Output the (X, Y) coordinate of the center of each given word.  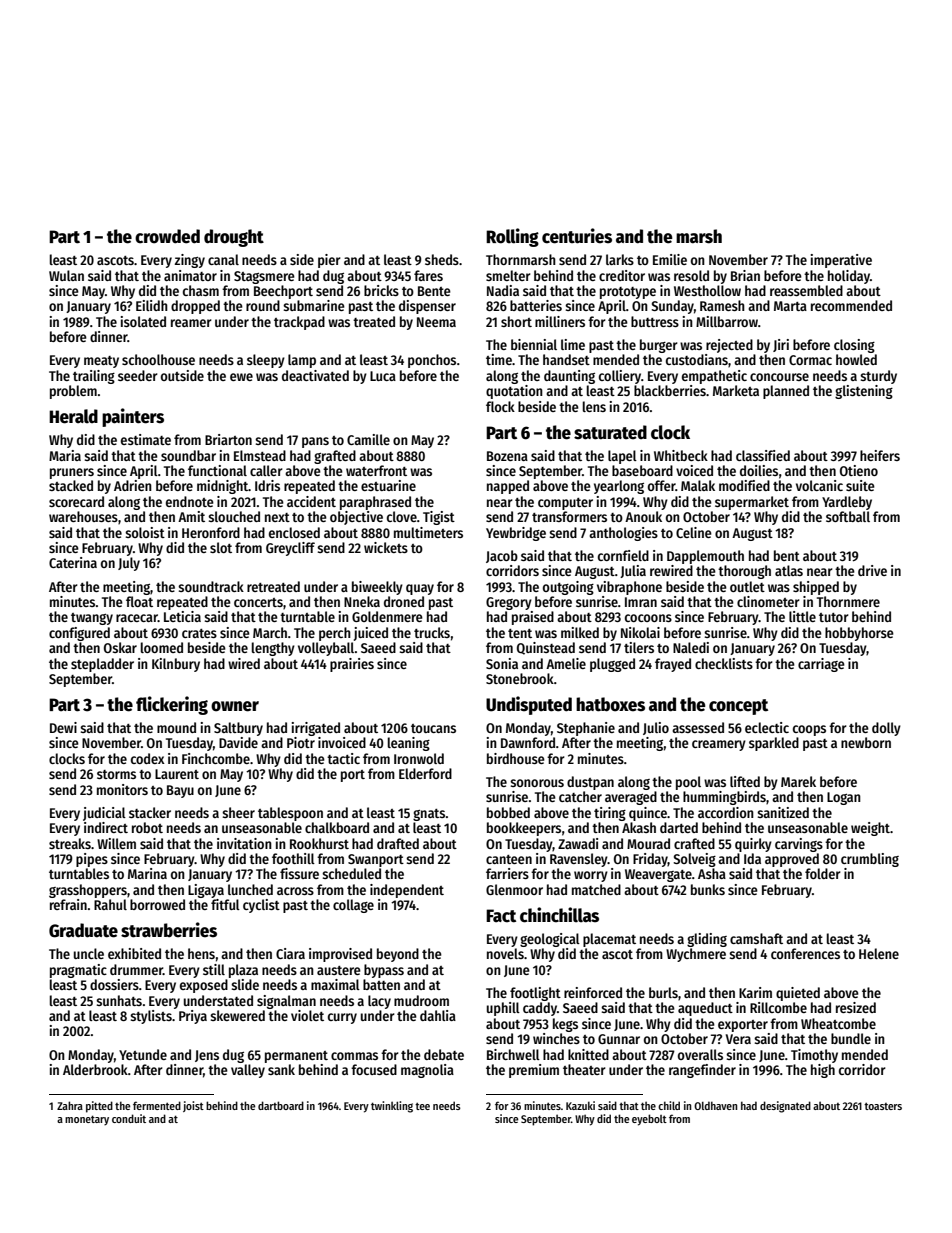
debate (444, 1054)
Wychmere (696, 955)
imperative (841, 261)
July (129, 564)
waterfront (376, 470)
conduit (129, 1118)
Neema (436, 322)
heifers (880, 455)
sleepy (266, 361)
